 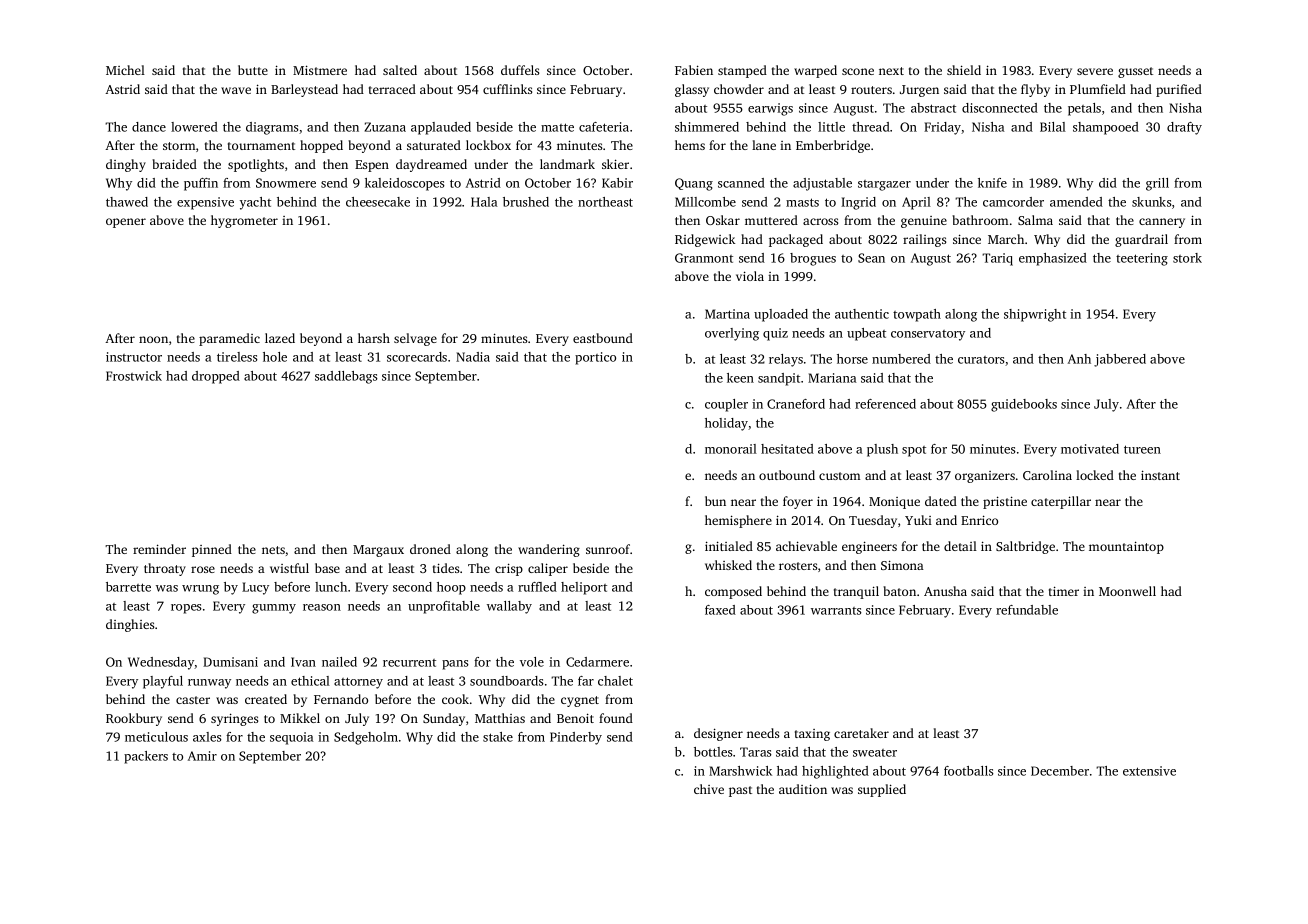 I want to click on Monique, so click(x=894, y=503).
